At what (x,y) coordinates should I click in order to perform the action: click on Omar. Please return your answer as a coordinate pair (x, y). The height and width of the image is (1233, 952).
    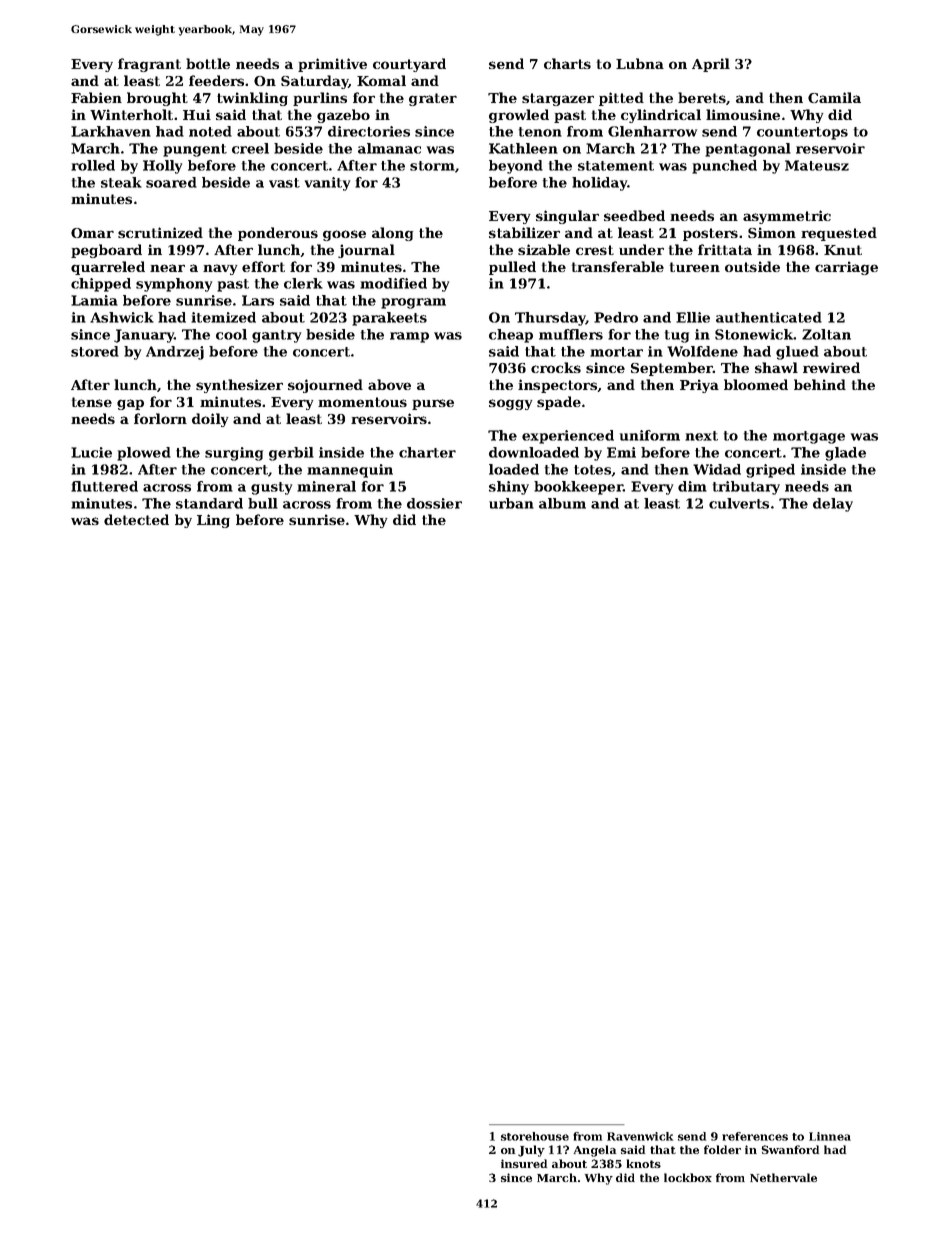
    Looking at the image, I should click on (92, 233).
